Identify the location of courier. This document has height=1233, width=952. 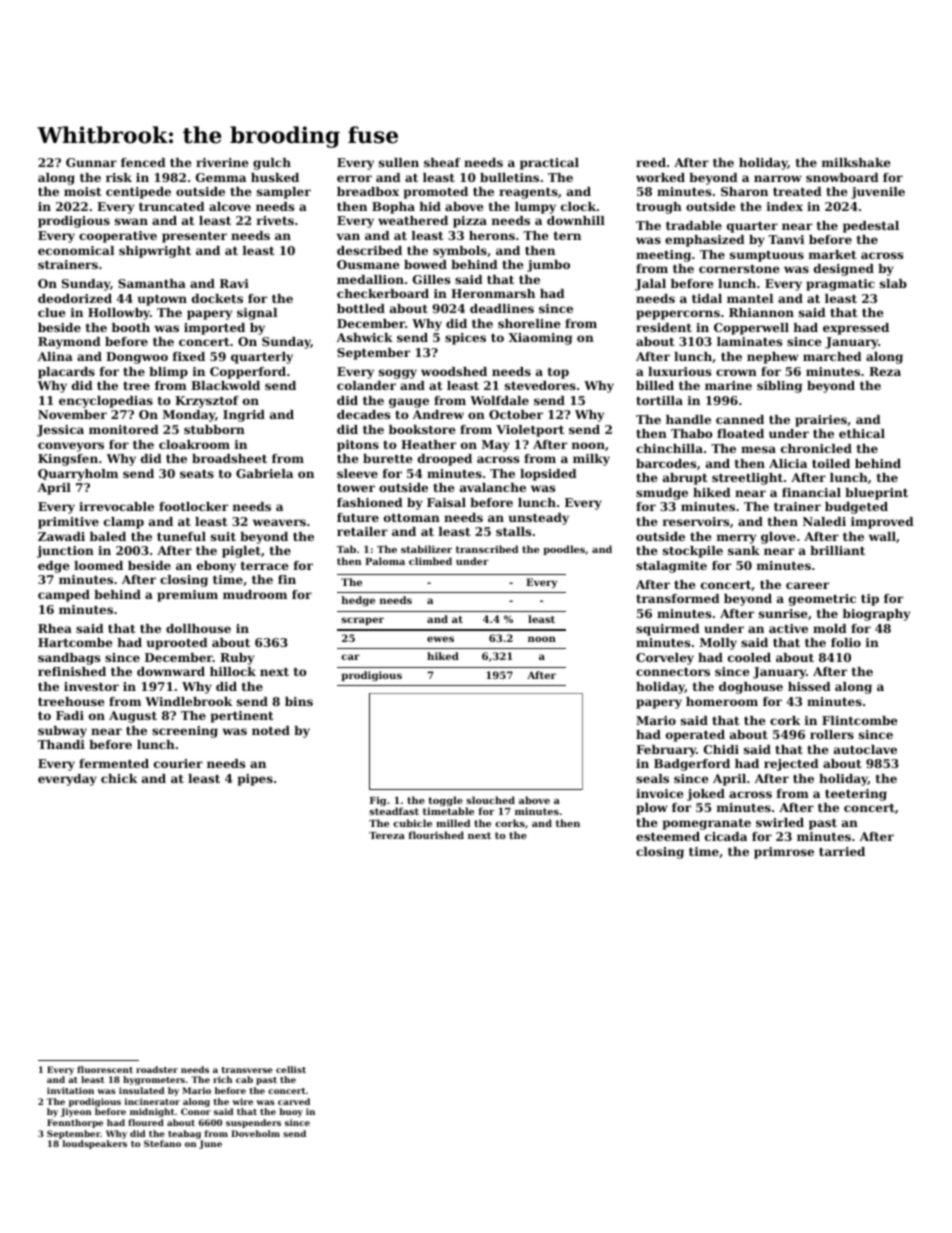
(178, 763).
